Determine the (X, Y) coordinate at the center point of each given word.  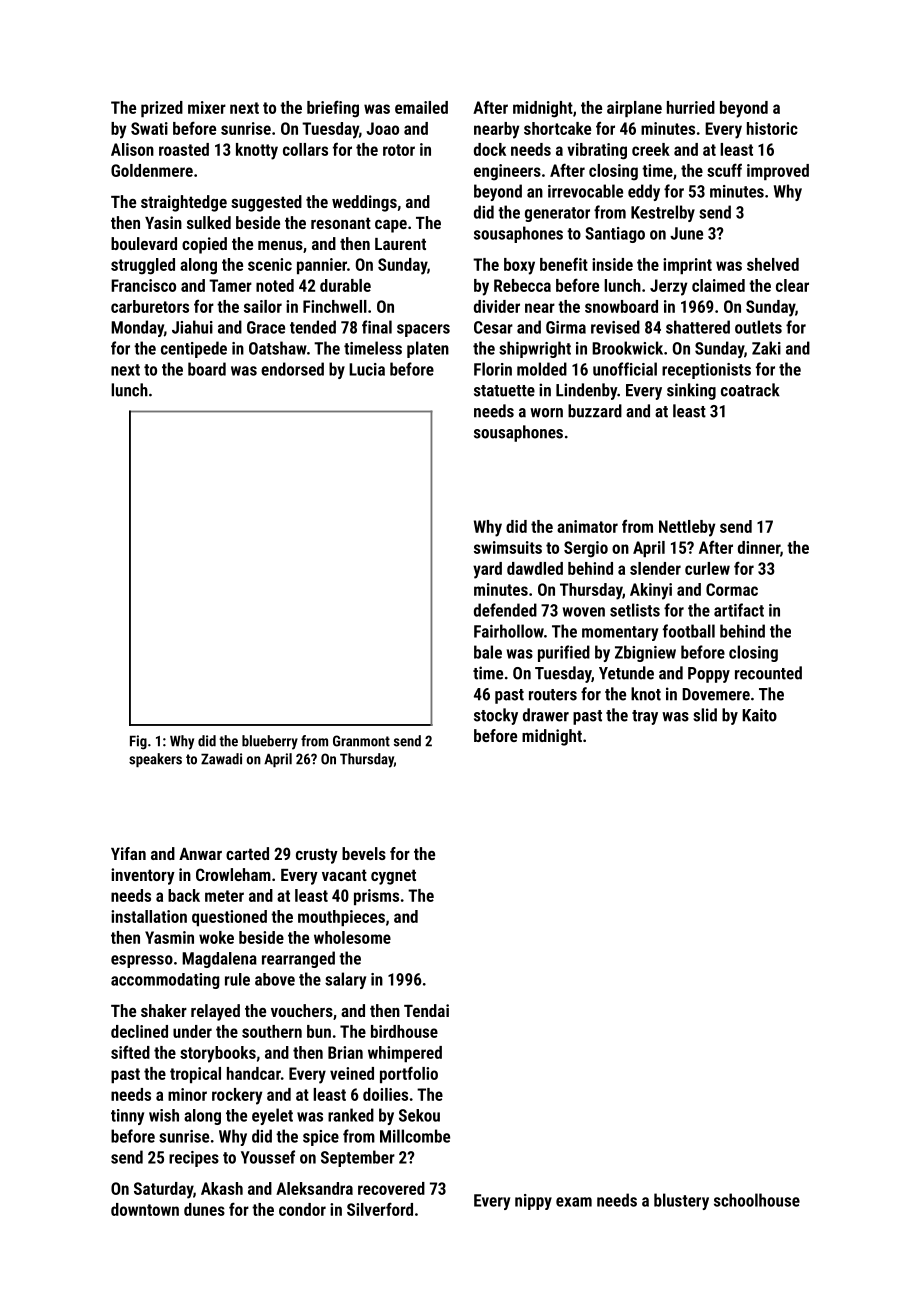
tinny (127, 1117)
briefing (333, 109)
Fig (138, 742)
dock (490, 149)
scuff (724, 170)
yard (487, 570)
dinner (759, 547)
